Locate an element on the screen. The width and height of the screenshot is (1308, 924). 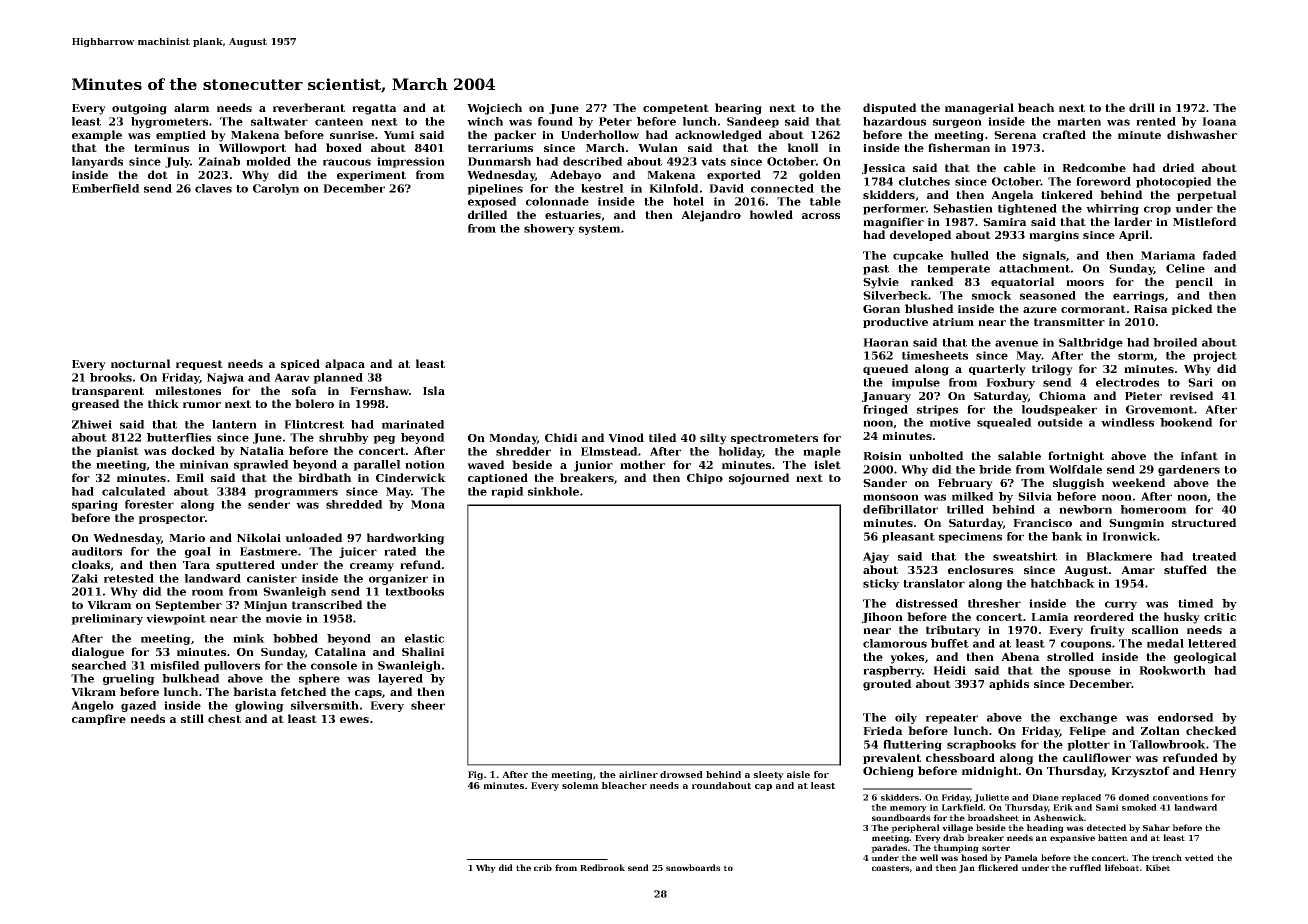
Sari is located at coordinates (1200, 382).
